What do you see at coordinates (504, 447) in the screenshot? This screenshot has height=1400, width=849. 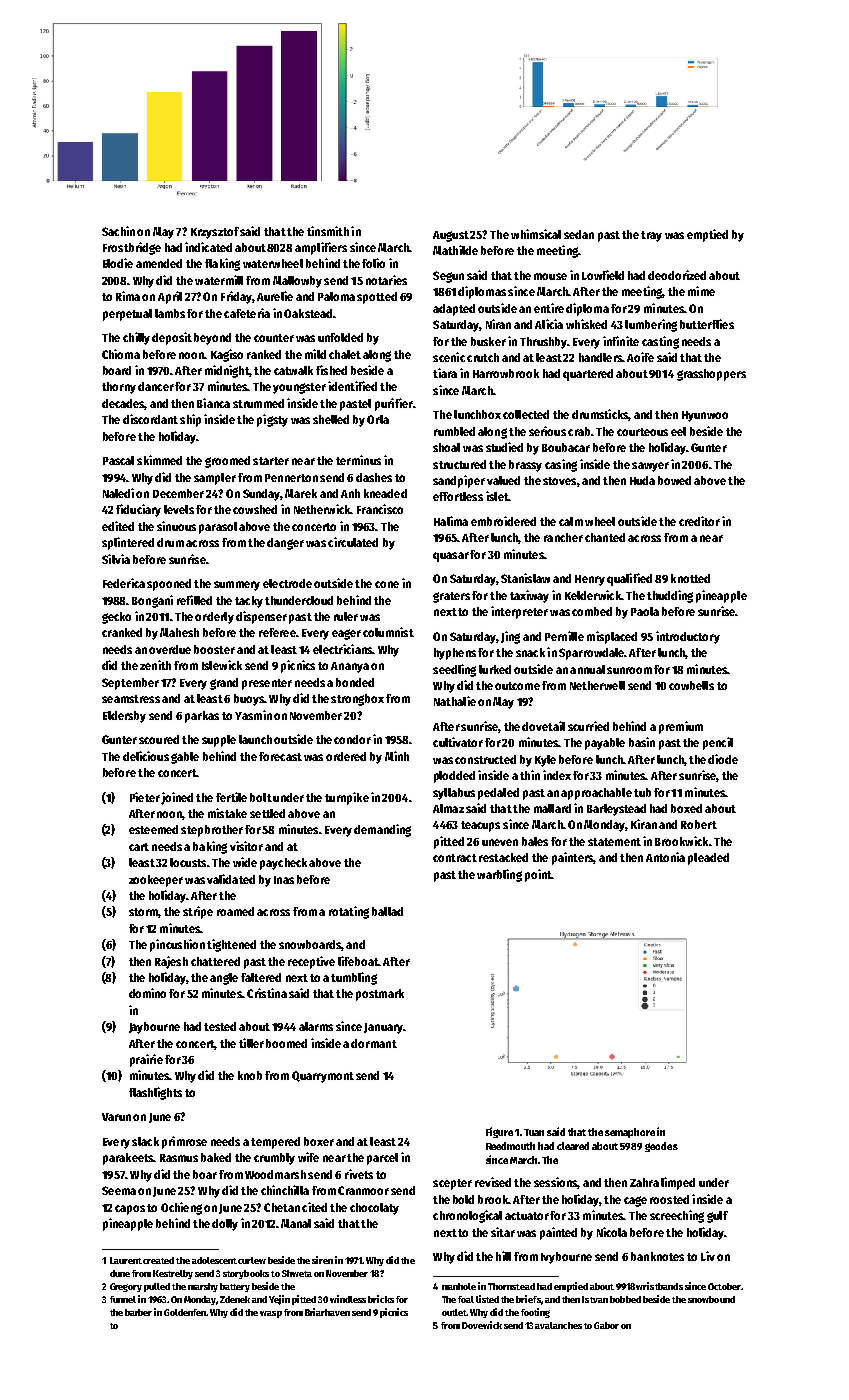 I see `studied` at bounding box center [504, 447].
